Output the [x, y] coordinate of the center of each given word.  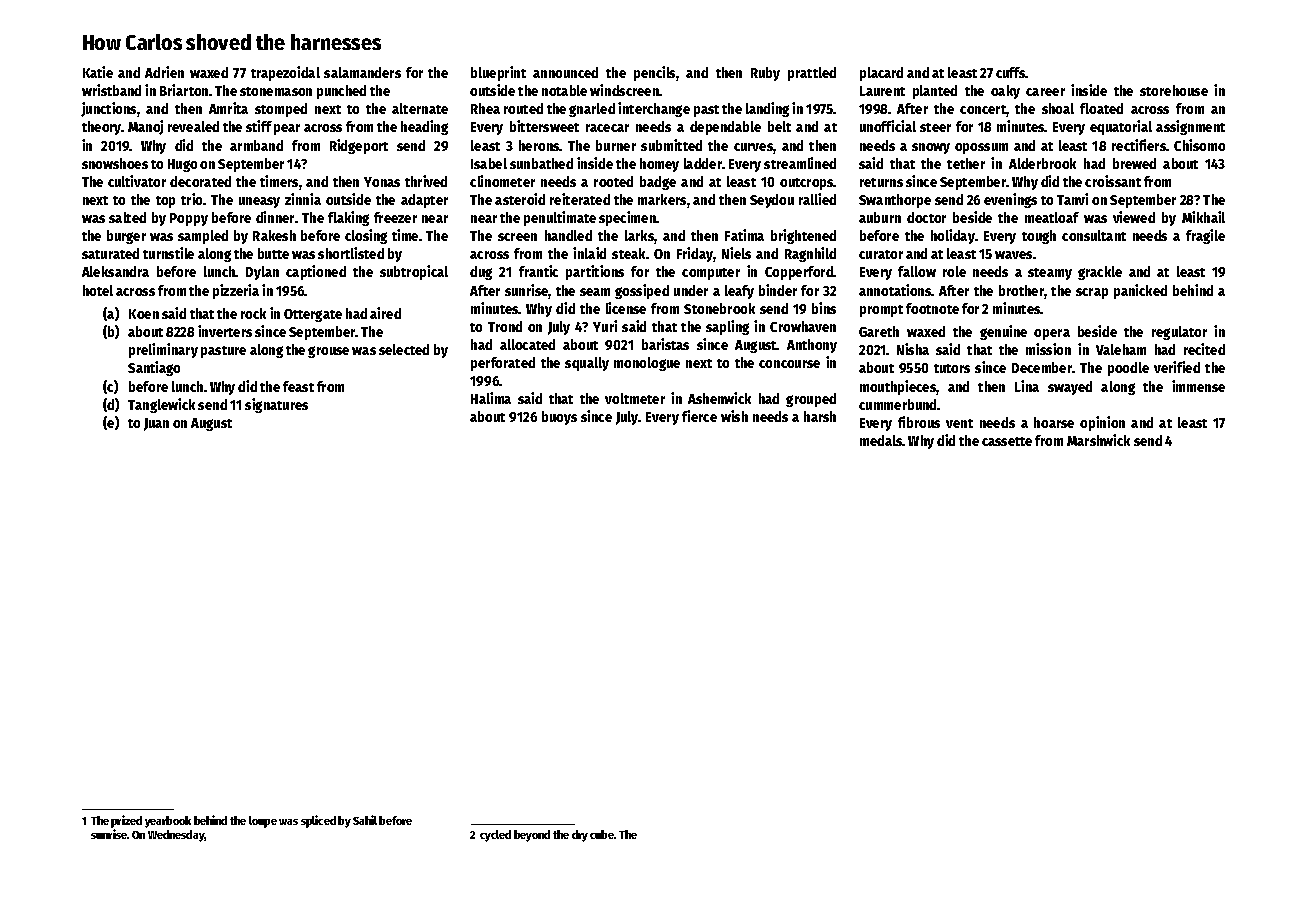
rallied [817, 199]
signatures [276, 405]
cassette [1007, 441]
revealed [193, 126]
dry [580, 836]
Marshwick [1098, 440]
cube [602, 834]
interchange [654, 109]
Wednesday [176, 836]
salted [127, 217]
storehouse [1174, 90]
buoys [559, 418]
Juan [156, 424]
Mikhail [1203, 217]
